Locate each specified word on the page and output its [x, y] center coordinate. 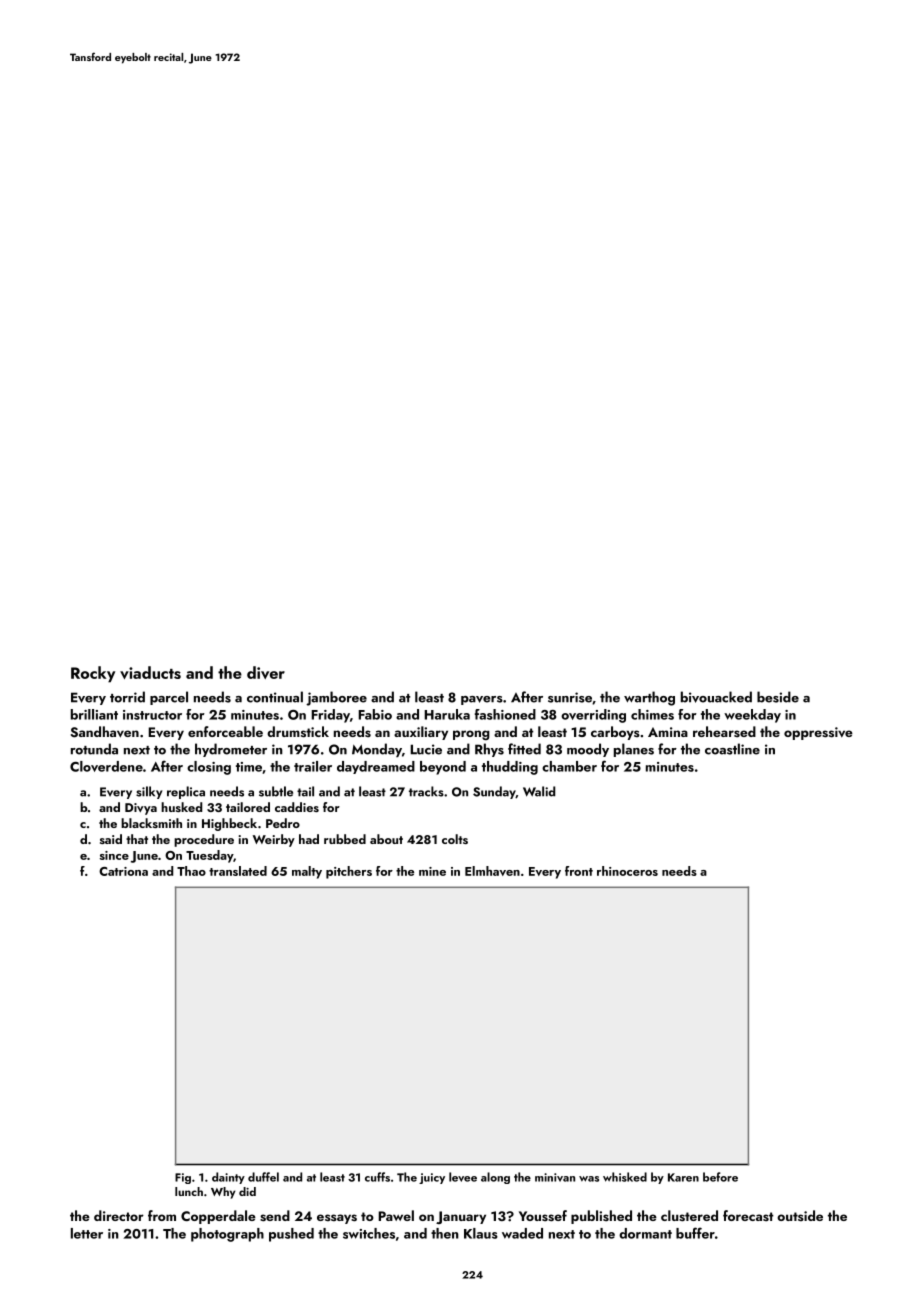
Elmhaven [492, 871]
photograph [227, 1235]
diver [266, 672]
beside [778, 697]
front [579, 871]
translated [238, 871]
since [114, 855]
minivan [555, 1177]
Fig [183, 1178]
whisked [625, 1177]
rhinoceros [627, 871]
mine [432, 871]
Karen [683, 1177]
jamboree [336, 698]
